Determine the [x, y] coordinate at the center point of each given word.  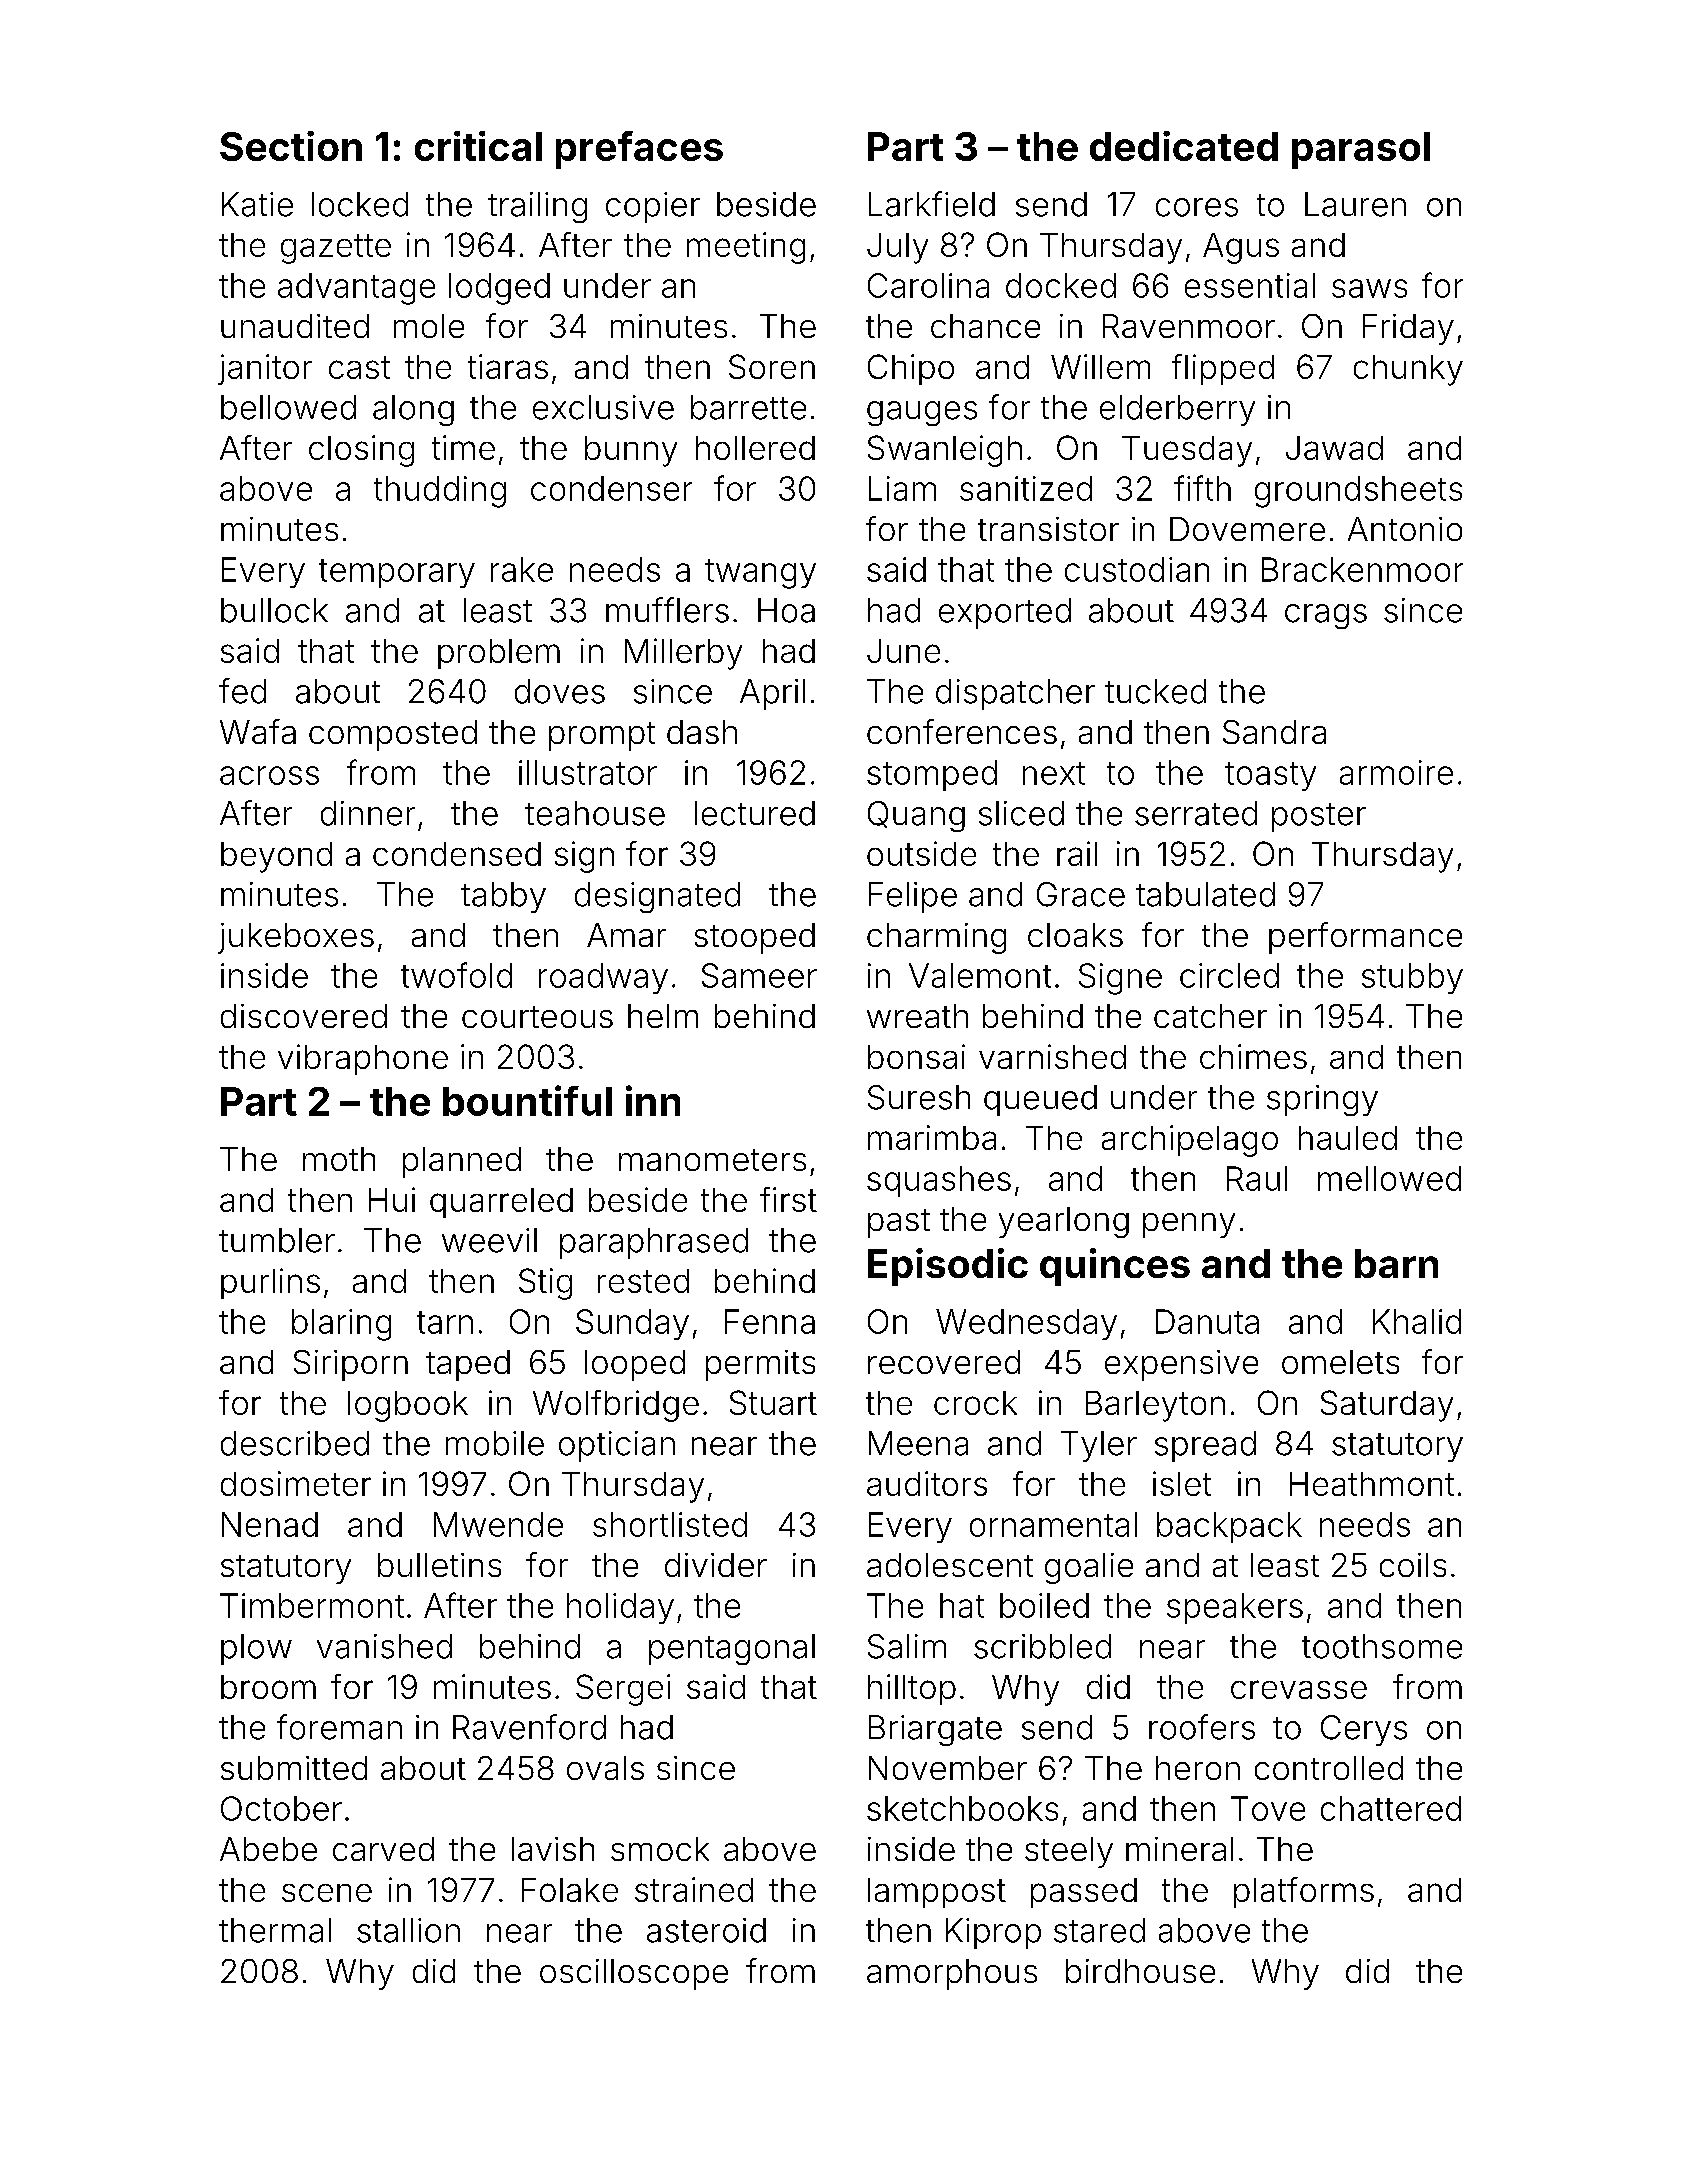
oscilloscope [634, 1974]
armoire [1396, 772]
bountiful [527, 1100]
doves [560, 691]
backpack [1229, 1527]
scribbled [1042, 1646]
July [897, 248]
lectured [755, 813]
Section [291, 146]
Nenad [270, 1524]
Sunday [632, 1324]
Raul [1257, 1178]
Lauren [1355, 204]
